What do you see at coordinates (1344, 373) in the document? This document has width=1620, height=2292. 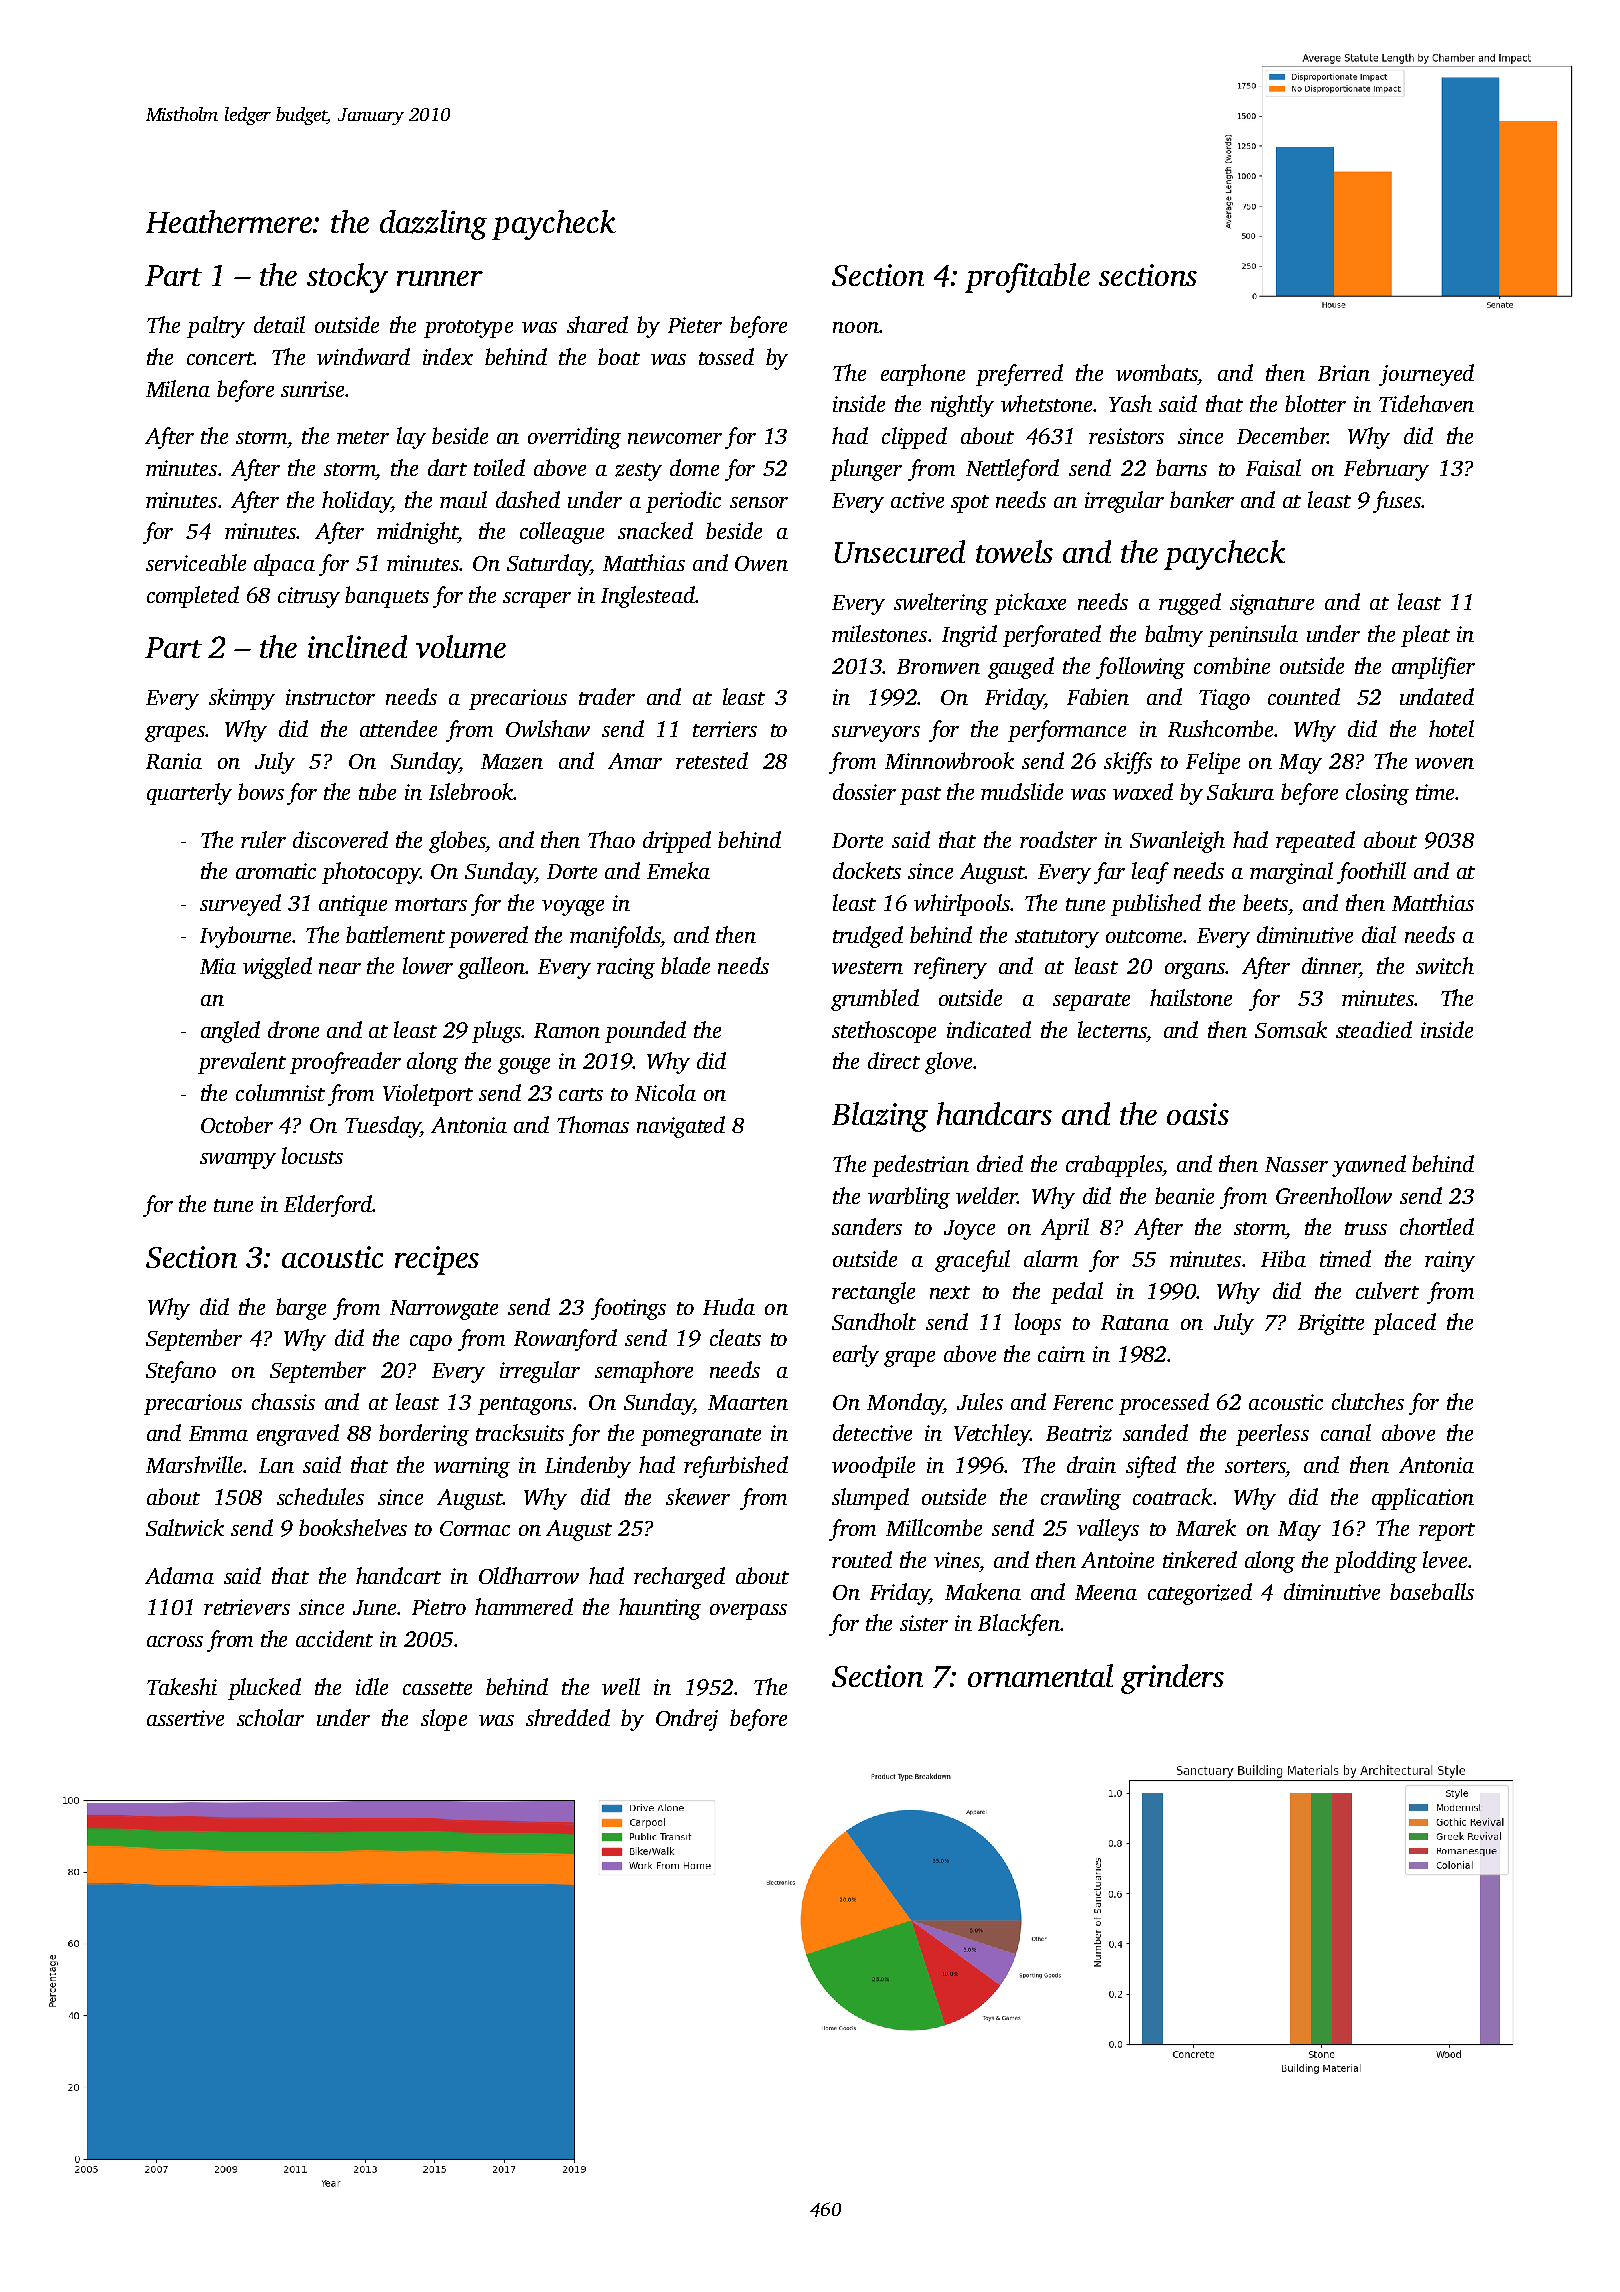 I see `Brian` at bounding box center [1344, 373].
